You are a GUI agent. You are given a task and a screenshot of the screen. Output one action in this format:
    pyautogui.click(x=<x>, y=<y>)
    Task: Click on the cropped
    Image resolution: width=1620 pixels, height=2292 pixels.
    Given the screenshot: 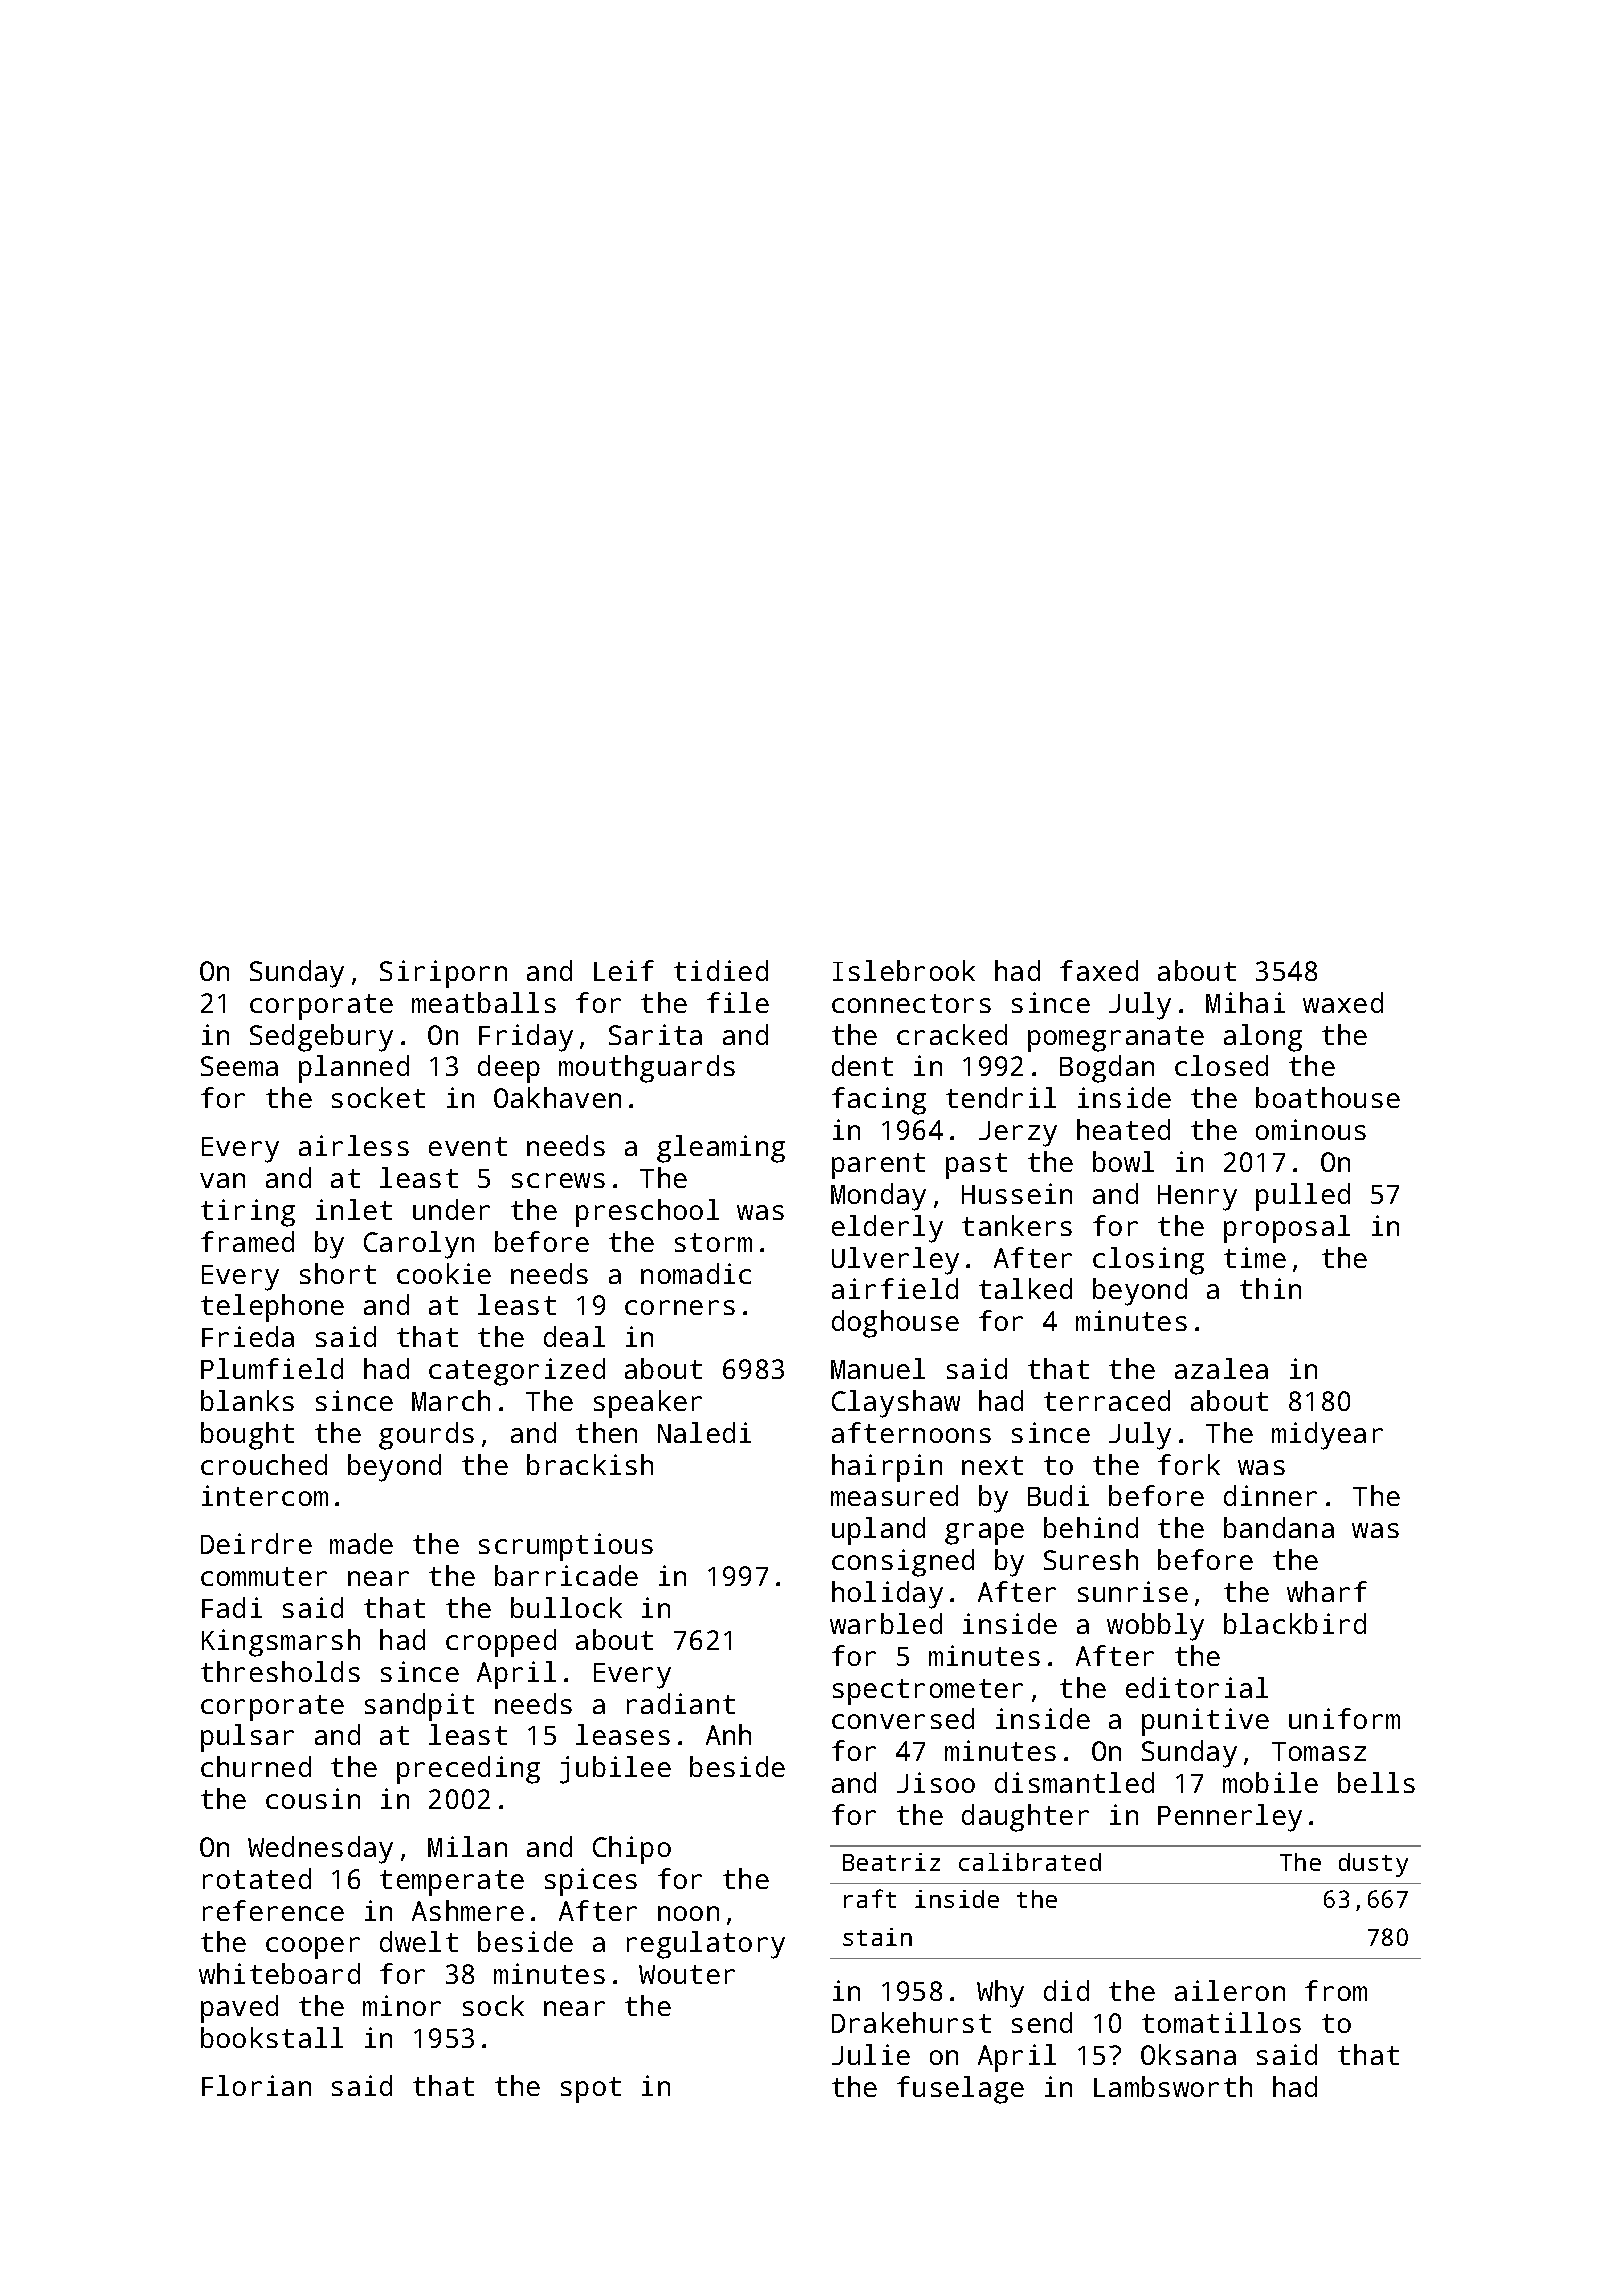 What is the action you would take?
    pyautogui.click(x=501, y=1643)
